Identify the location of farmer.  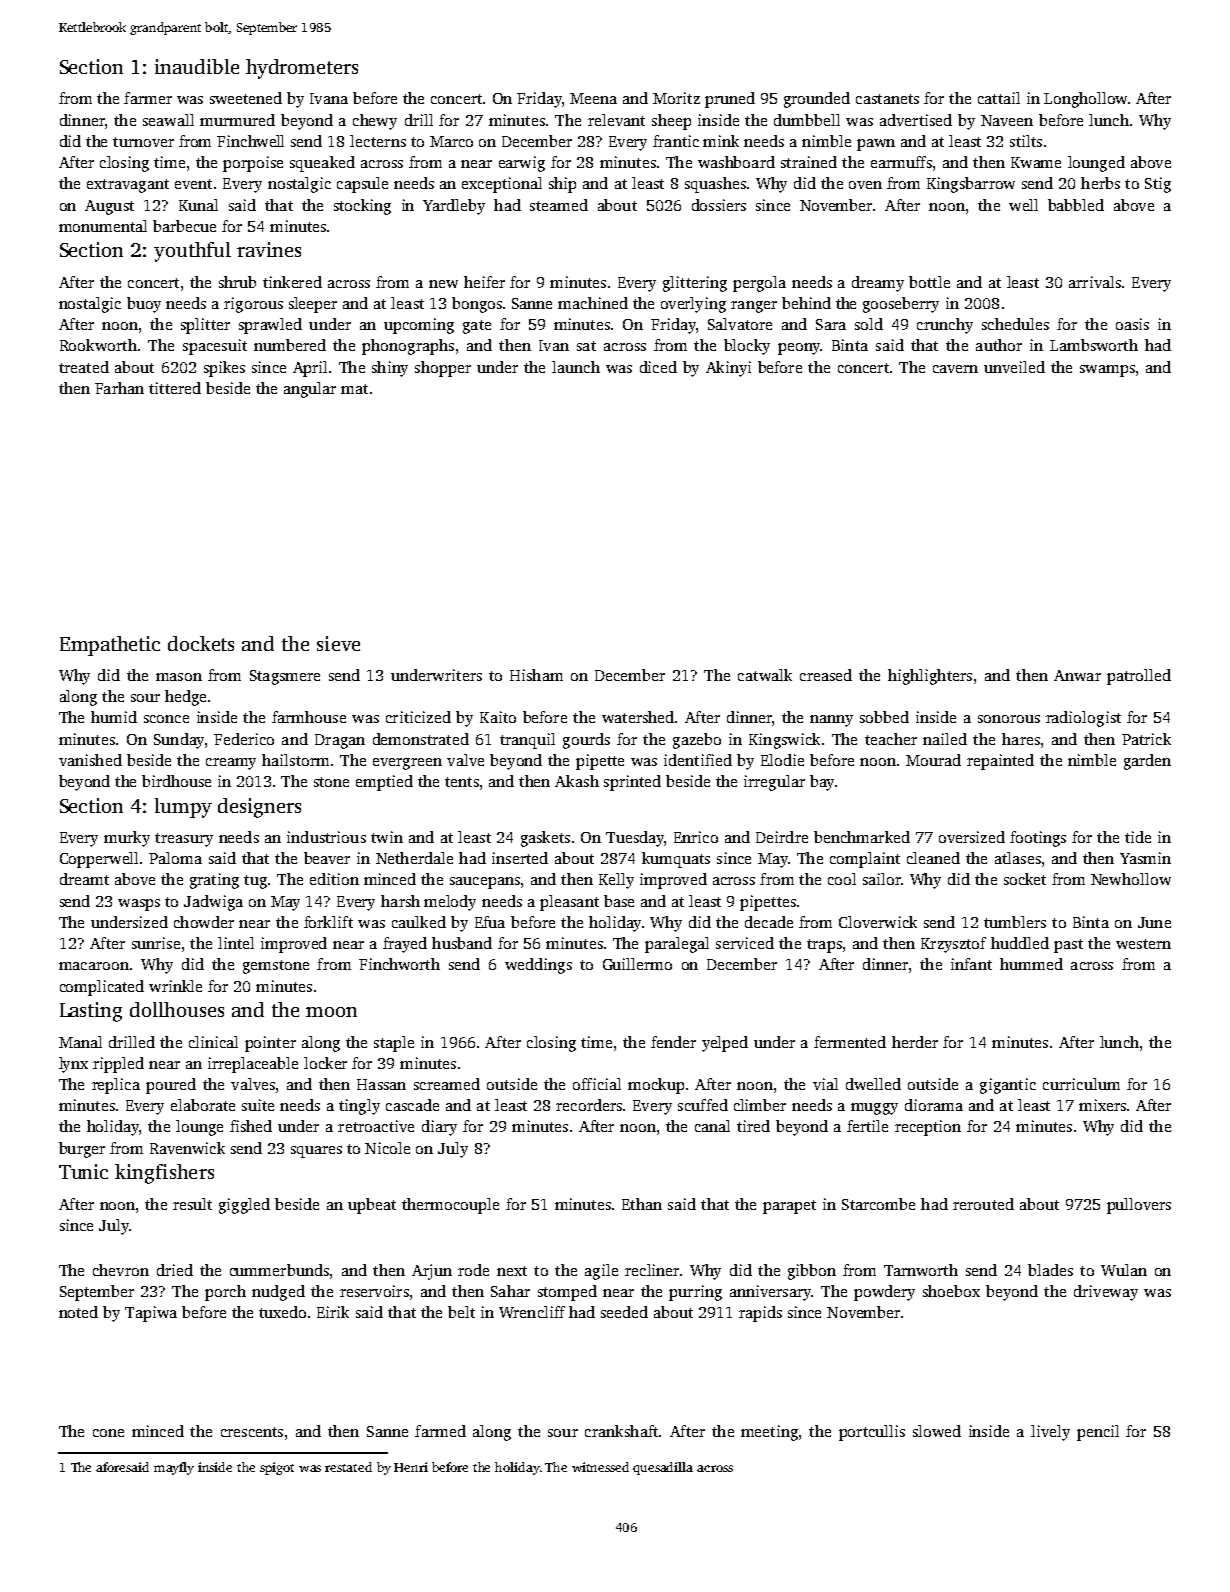
(148, 98).
